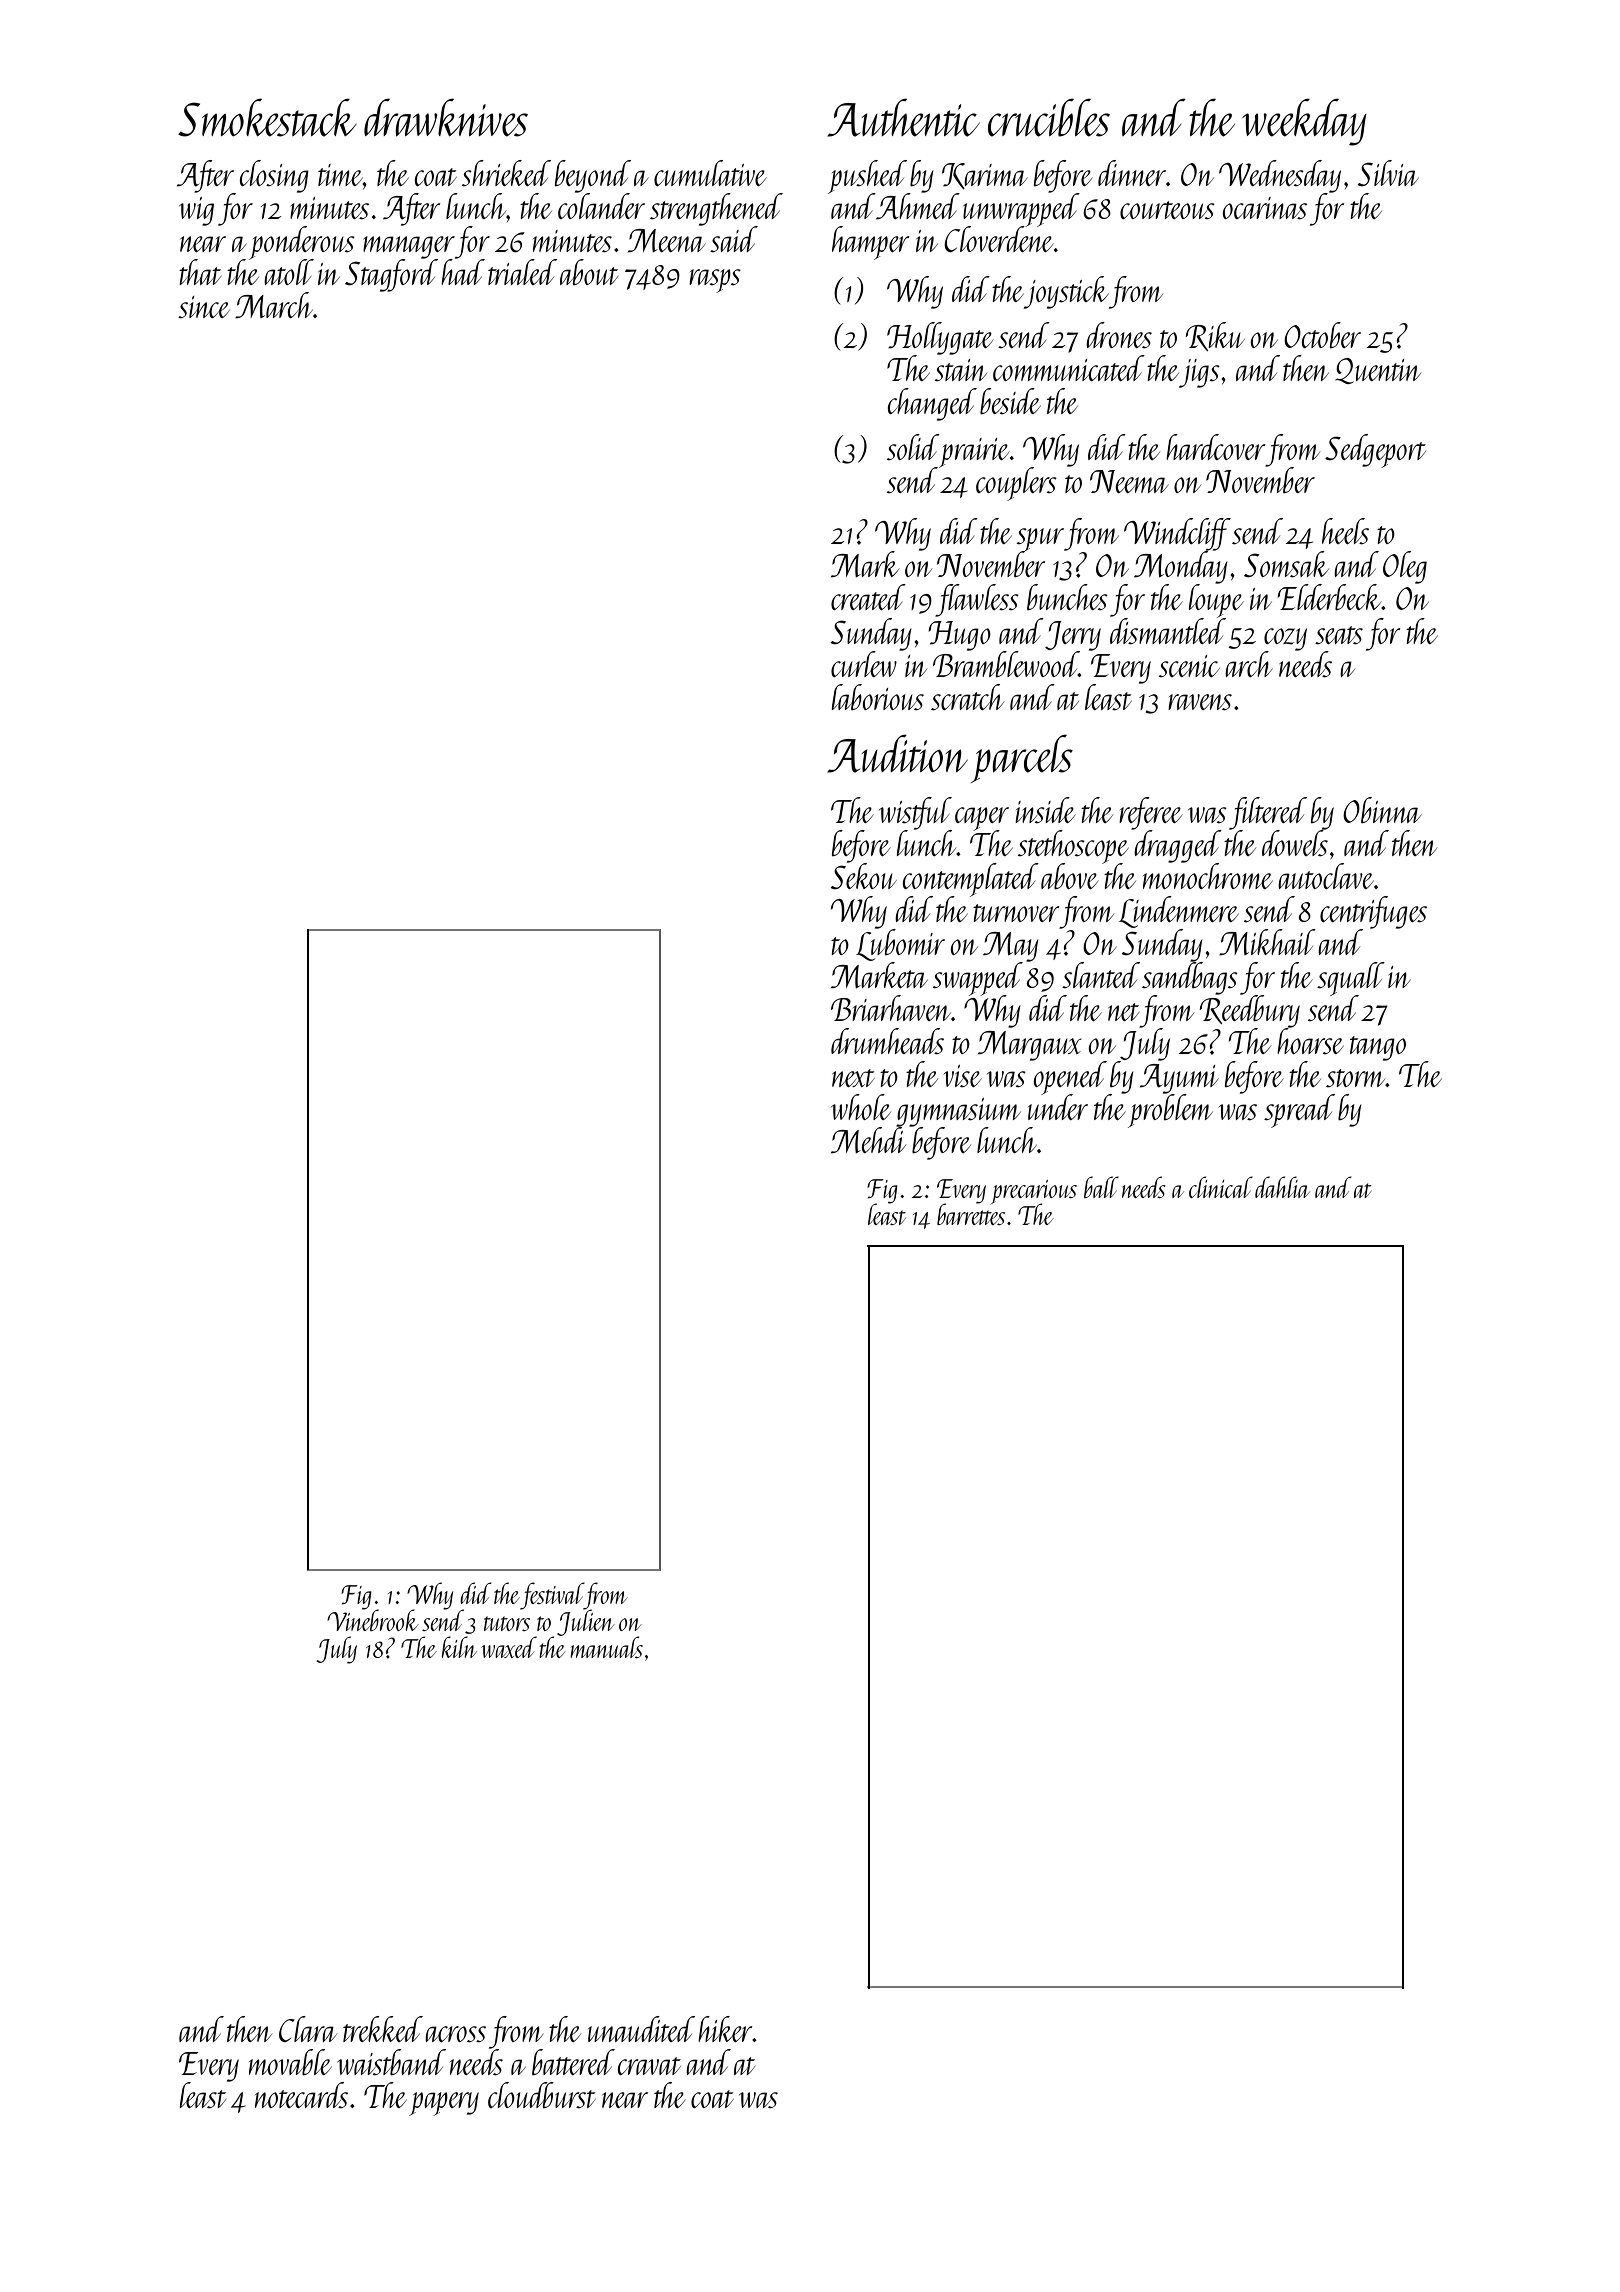  Describe the element at coordinates (196, 211) in the image. I see `wig` at that location.
